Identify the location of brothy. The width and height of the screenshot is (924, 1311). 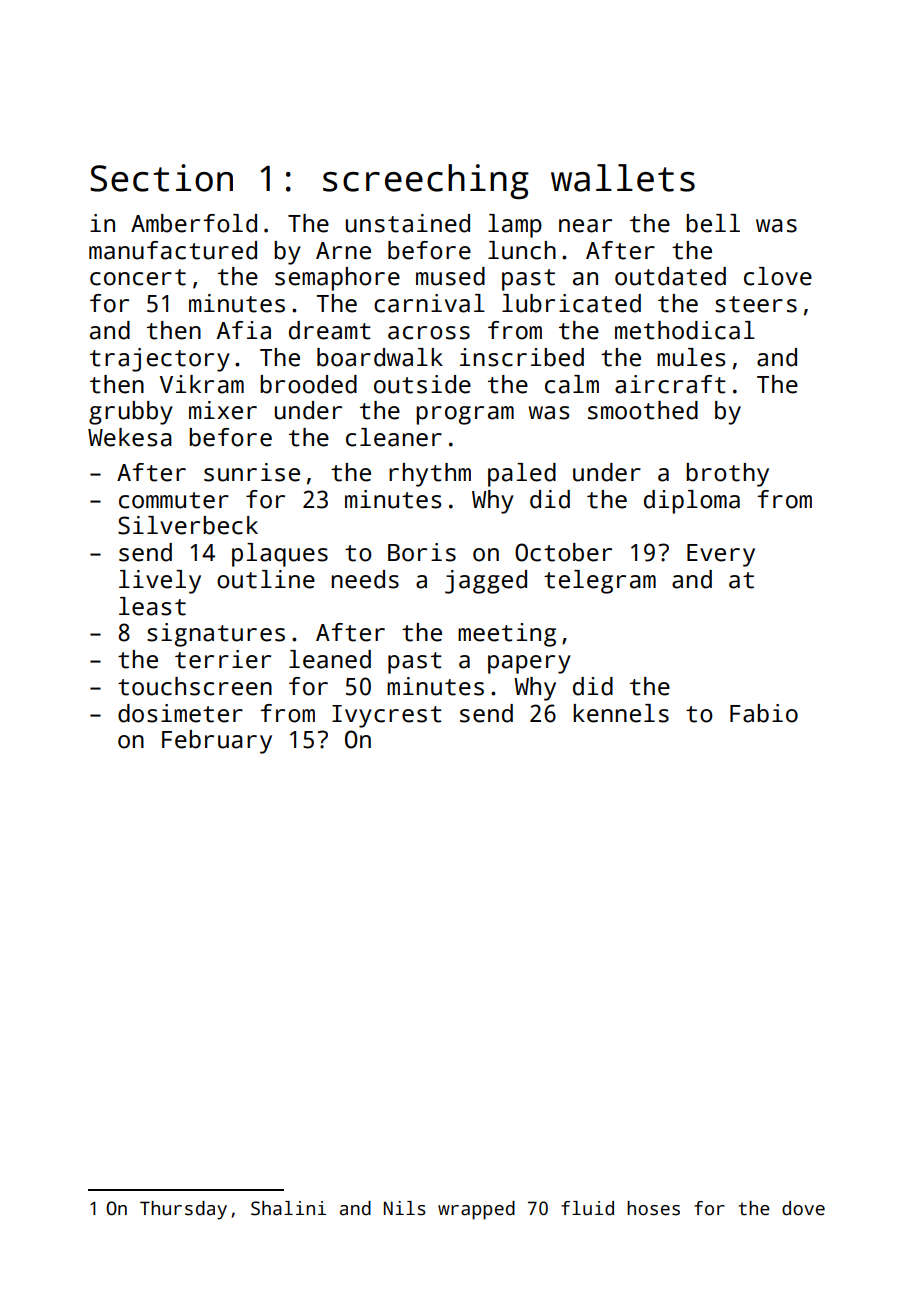
(727, 475).
